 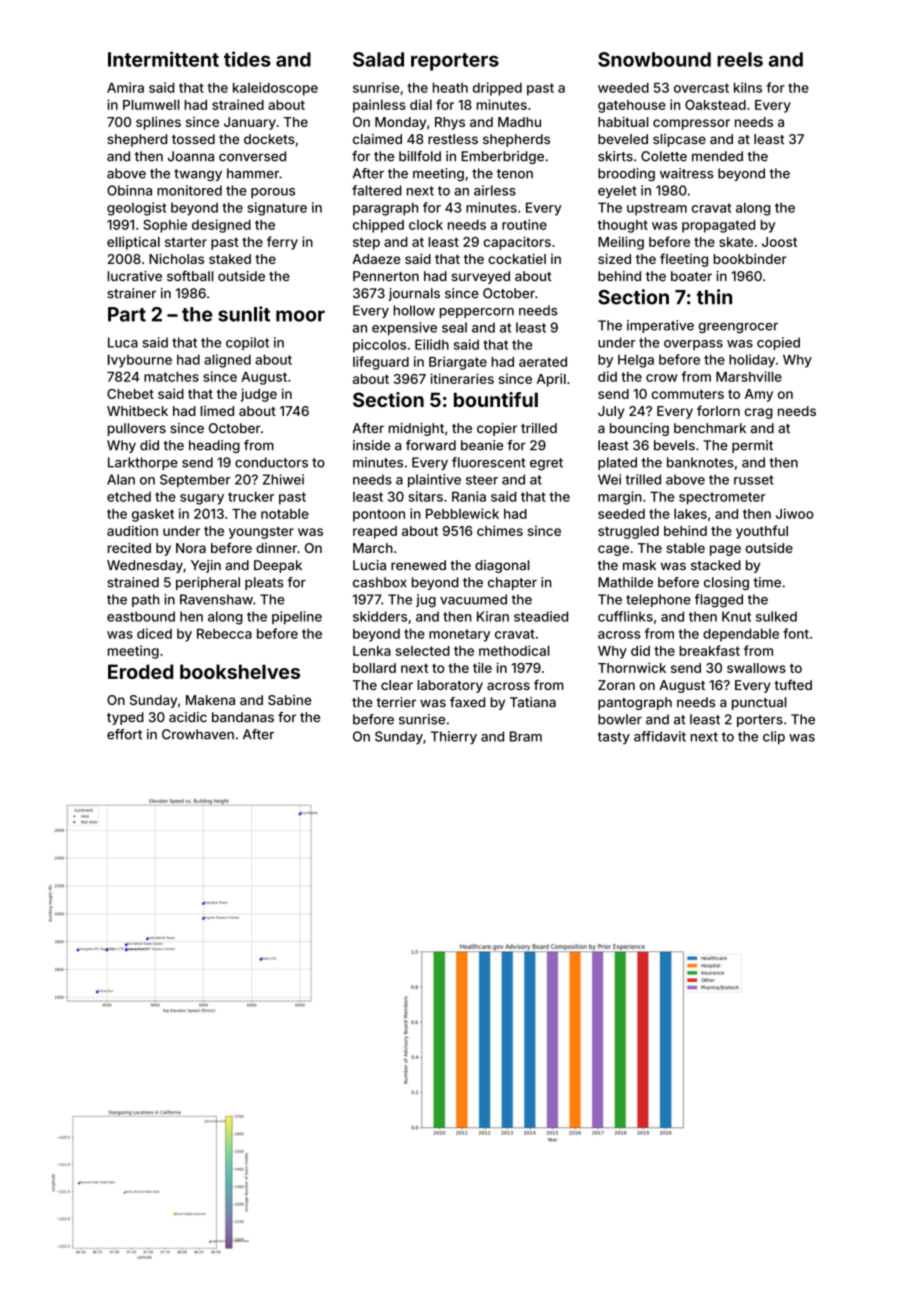 What do you see at coordinates (244, 314) in the image?
I see `sunlit` at bounding box center [244, 314].
